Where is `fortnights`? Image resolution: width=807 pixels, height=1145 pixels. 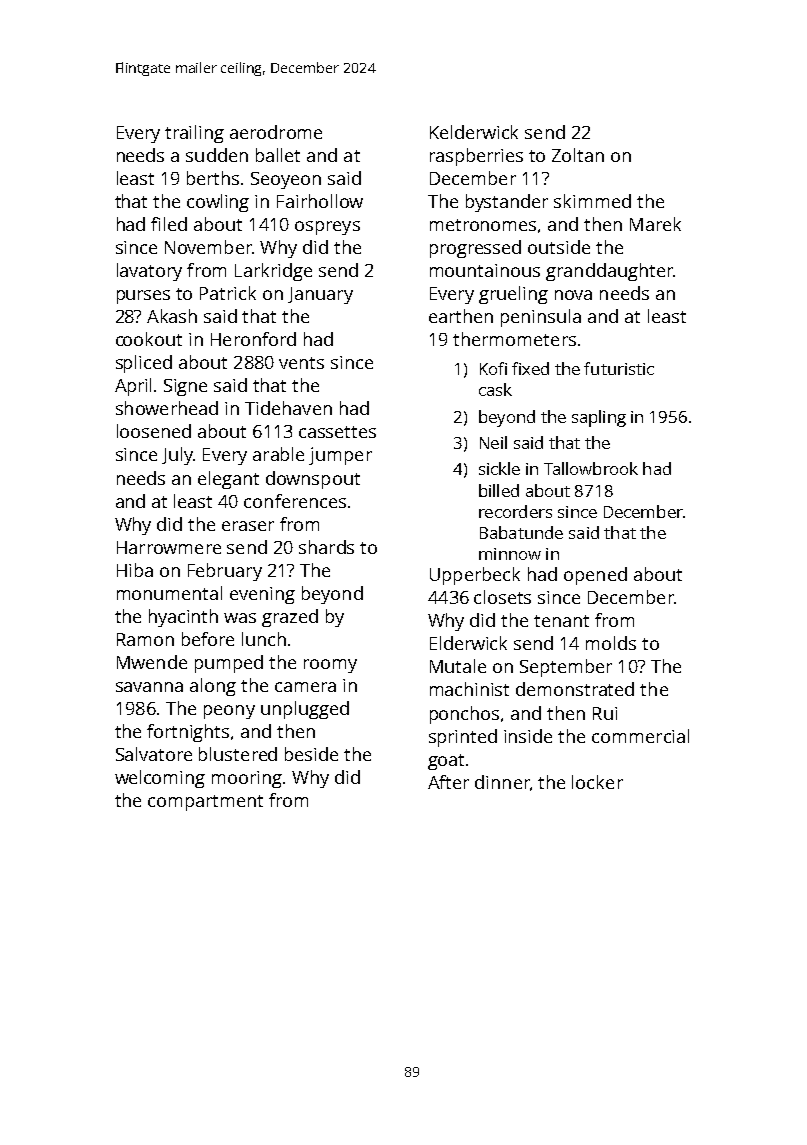 fortnights is located at coordinates (188, 733).
